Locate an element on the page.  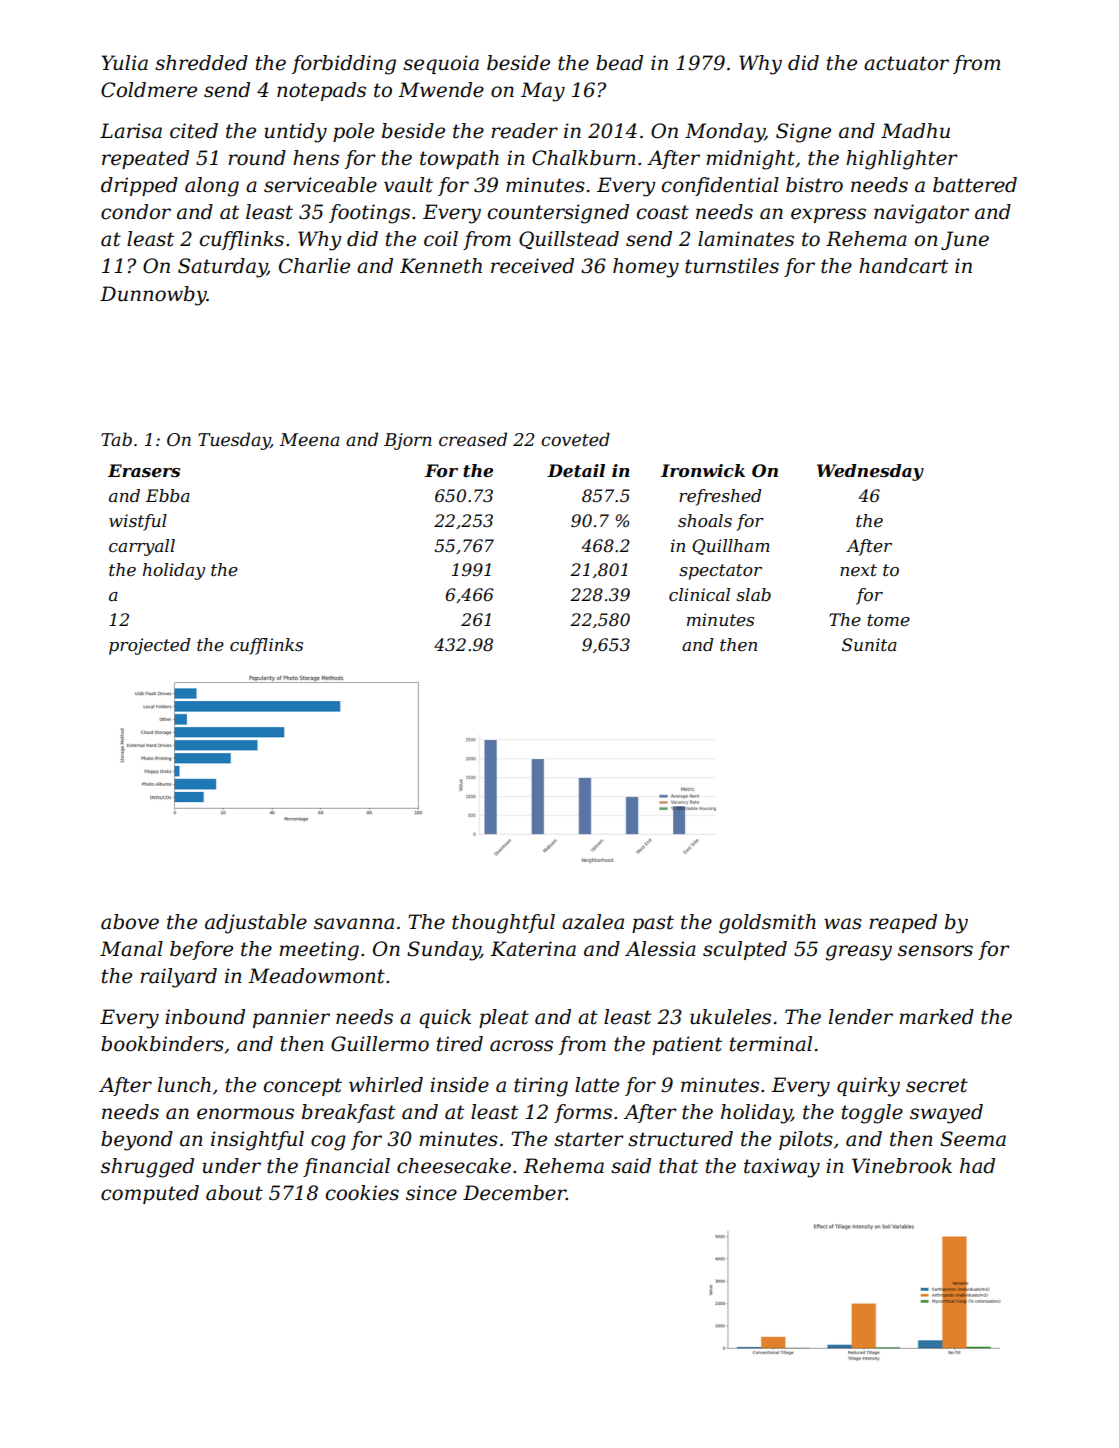
that is located at coordinates (678, 1166).
